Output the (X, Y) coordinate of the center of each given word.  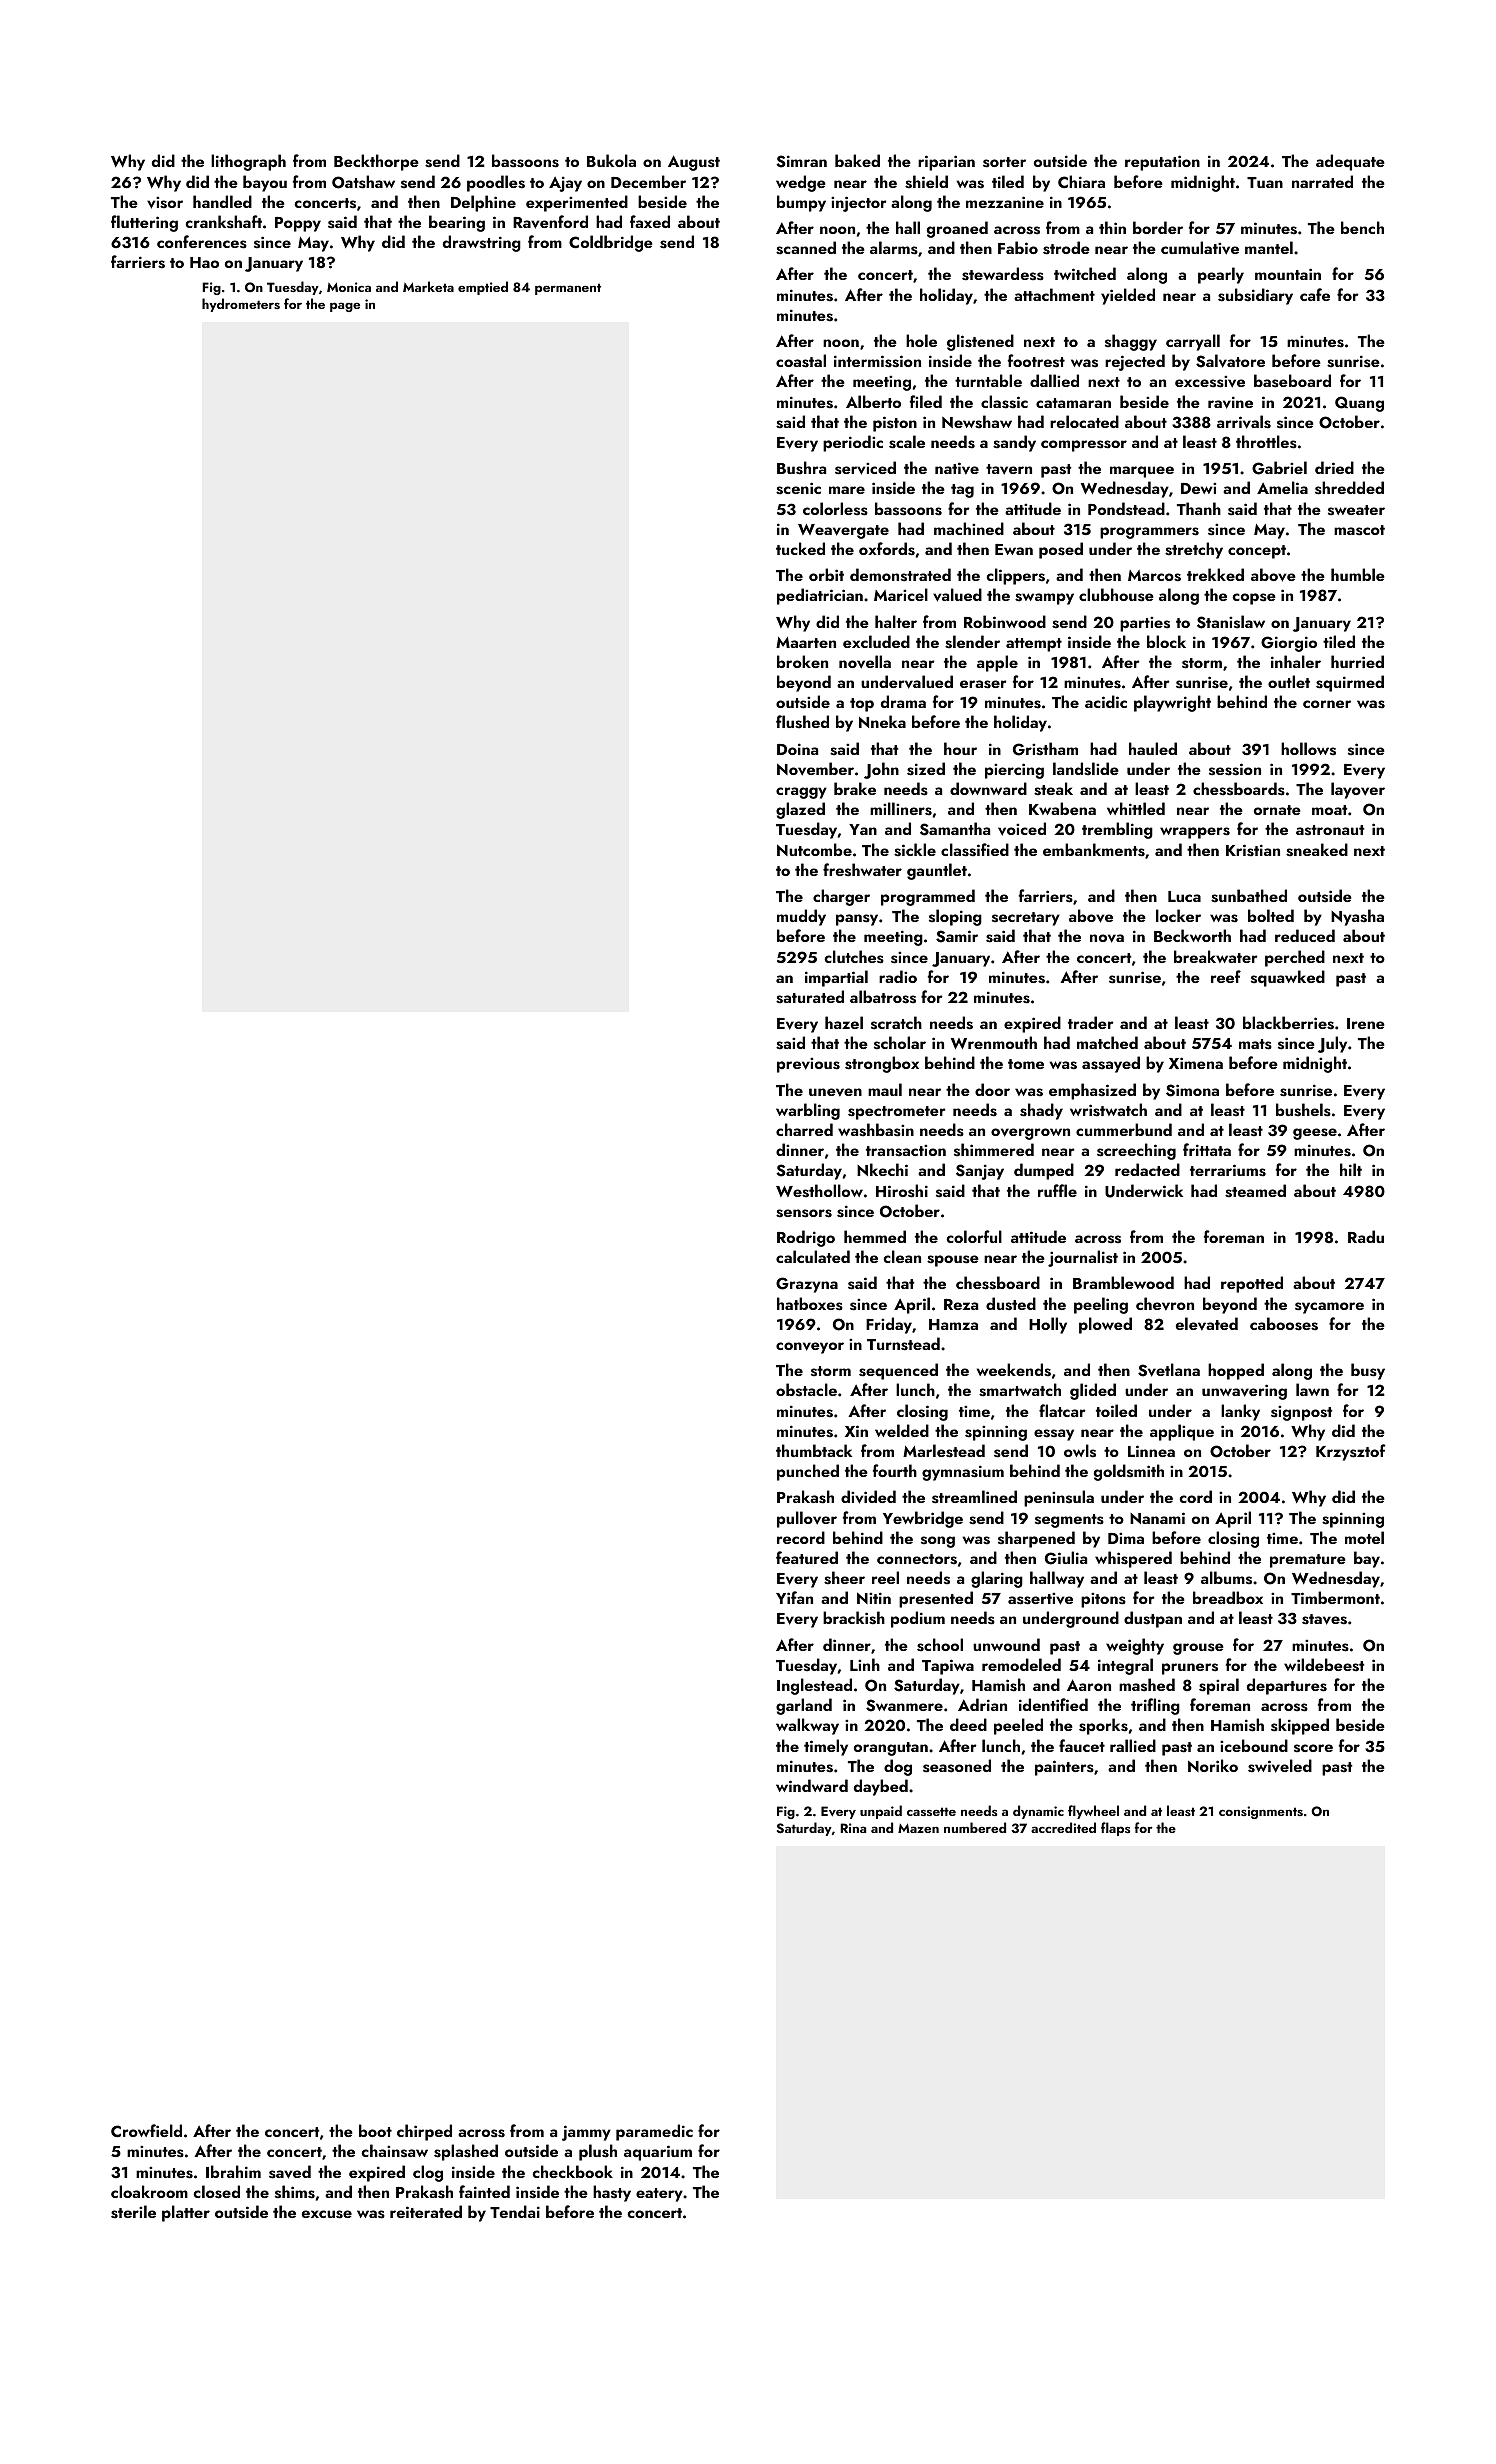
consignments (1261, 1812)
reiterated (426, 2211)
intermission (877, 361)
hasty (612, 2193)
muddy (801, 917)
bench (1362, 227)
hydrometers (241, 305)
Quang (1359, 404)
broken (802, 661)
